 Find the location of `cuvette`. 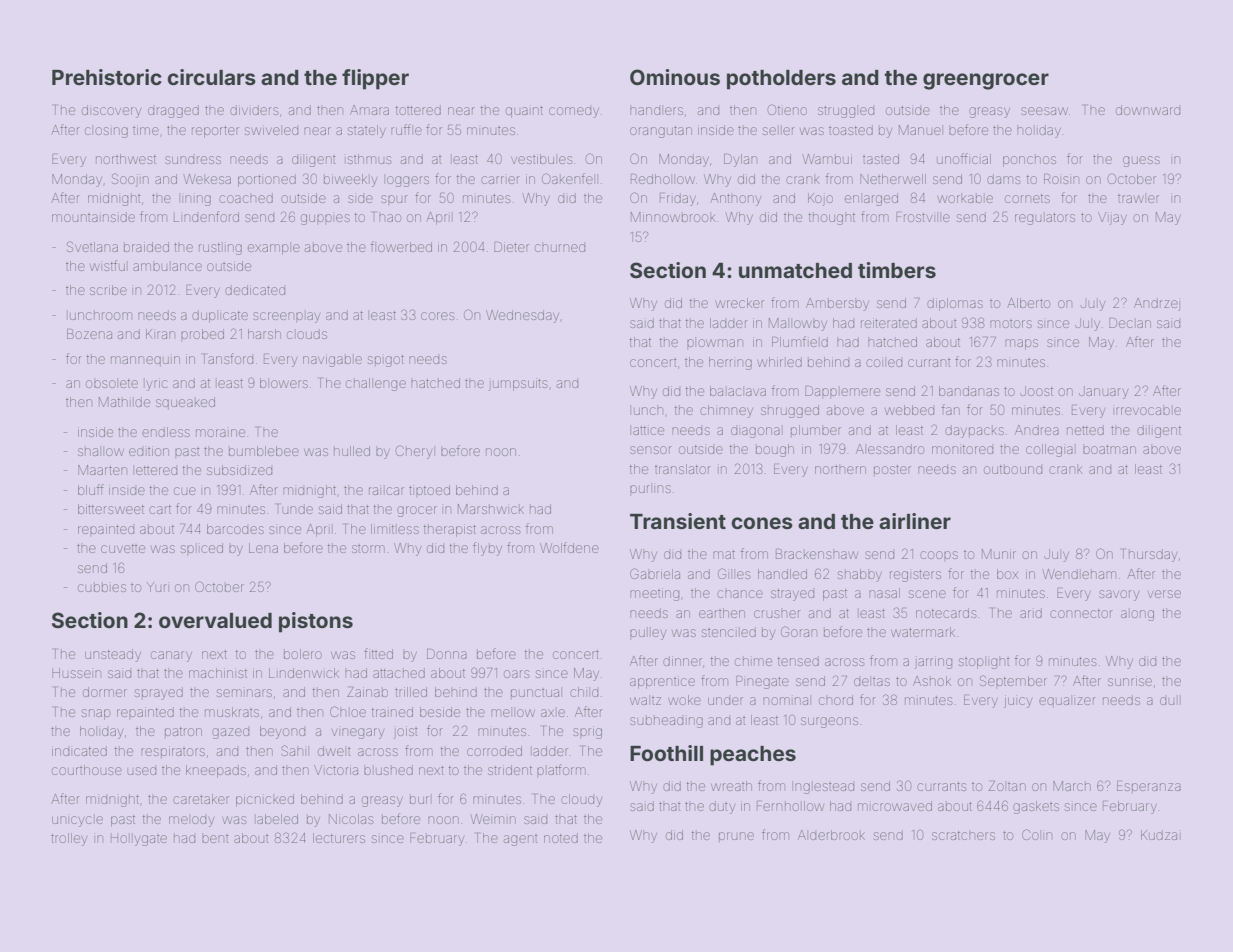

cuvette is located at coordinates (123, 548).
